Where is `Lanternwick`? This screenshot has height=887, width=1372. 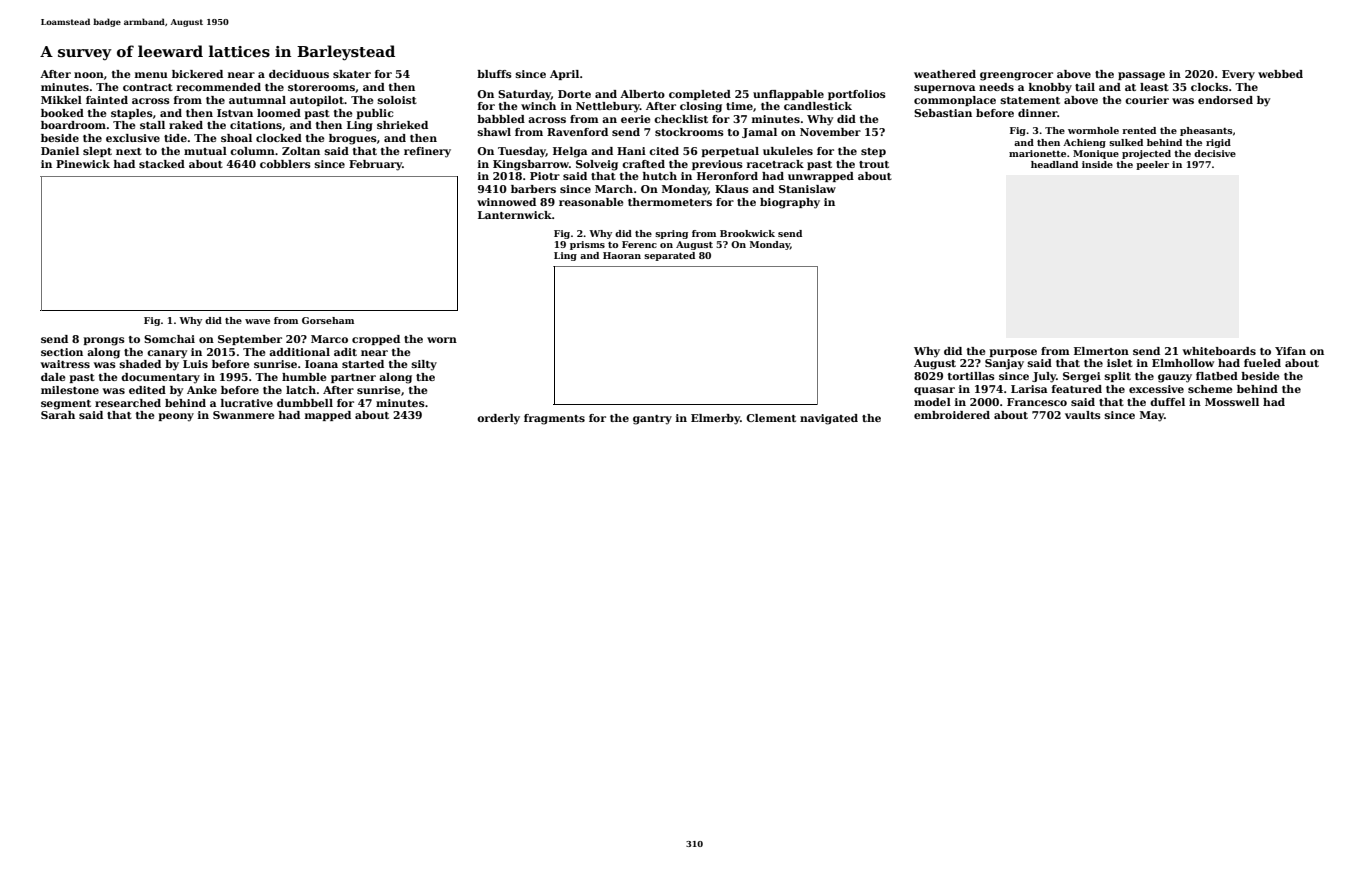 Lanternwick is located at coordinates (515, 215).
